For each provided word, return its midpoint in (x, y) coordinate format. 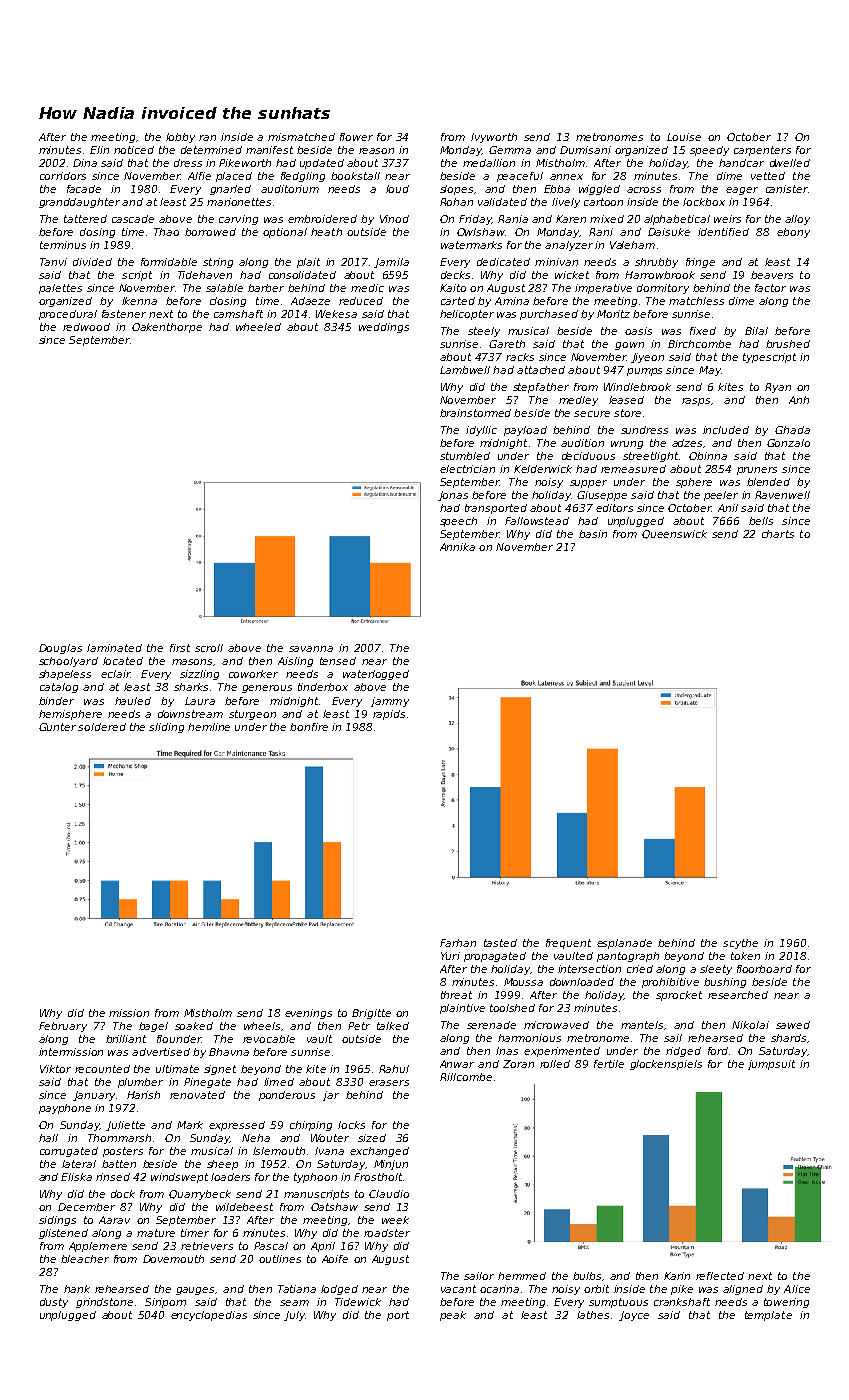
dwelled (790, 163)
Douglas (60, 649)
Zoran (518, 1064)
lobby (180, 138)
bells (761, 521)
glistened (63, 1234)
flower (356, 137)
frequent (568, 944)
